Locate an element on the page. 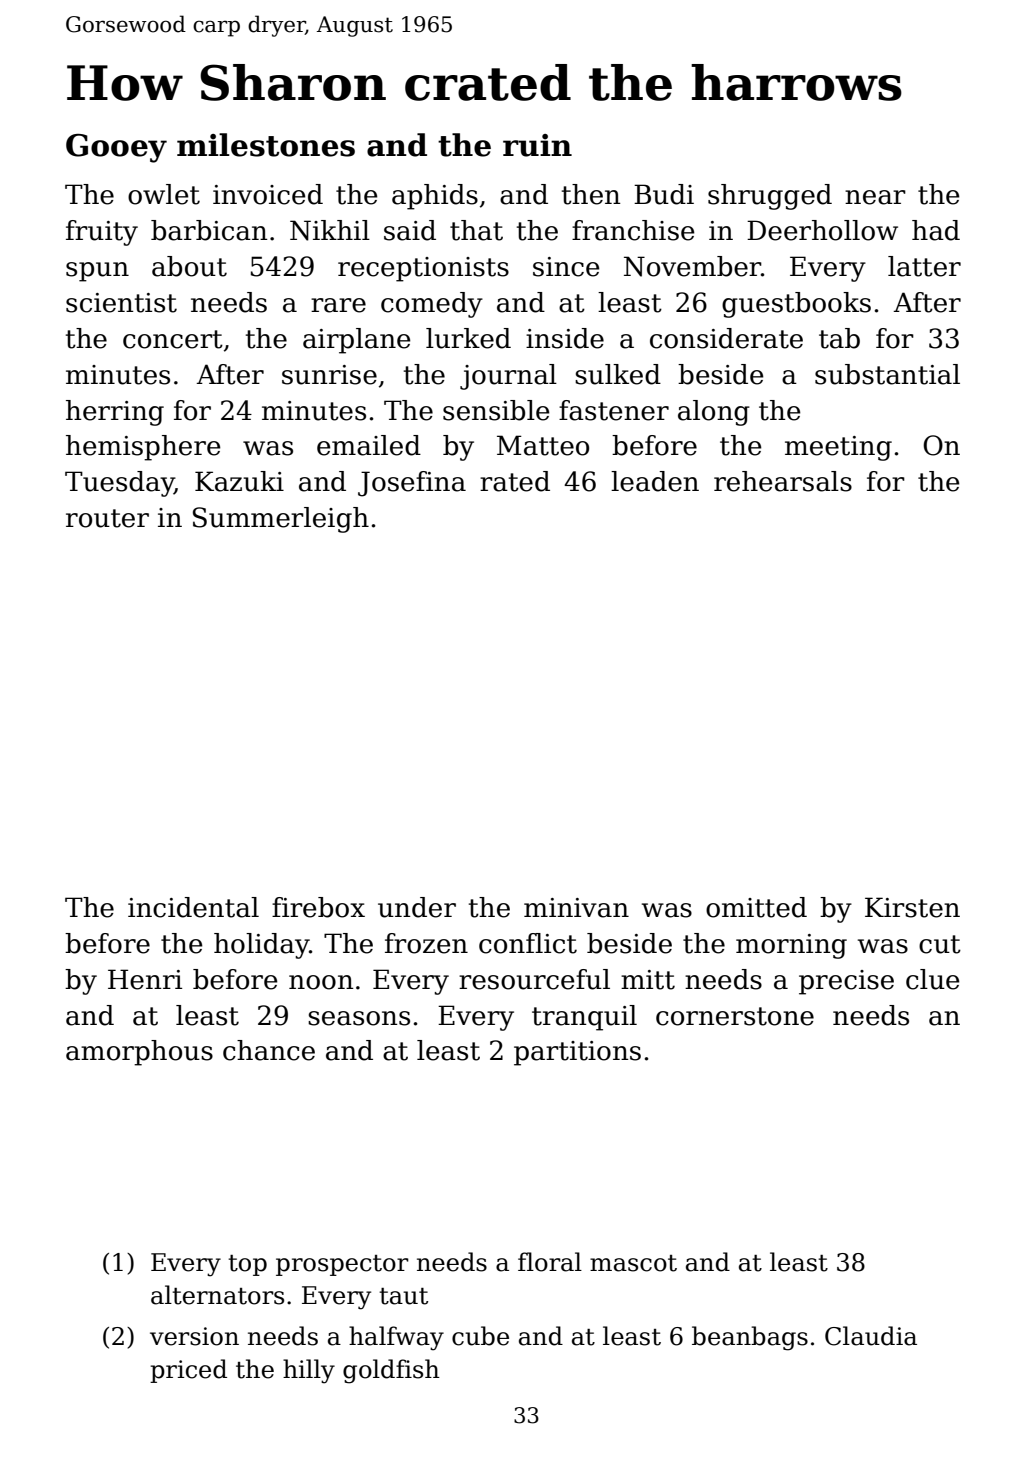  clue is located at coordinates (932, 979).
